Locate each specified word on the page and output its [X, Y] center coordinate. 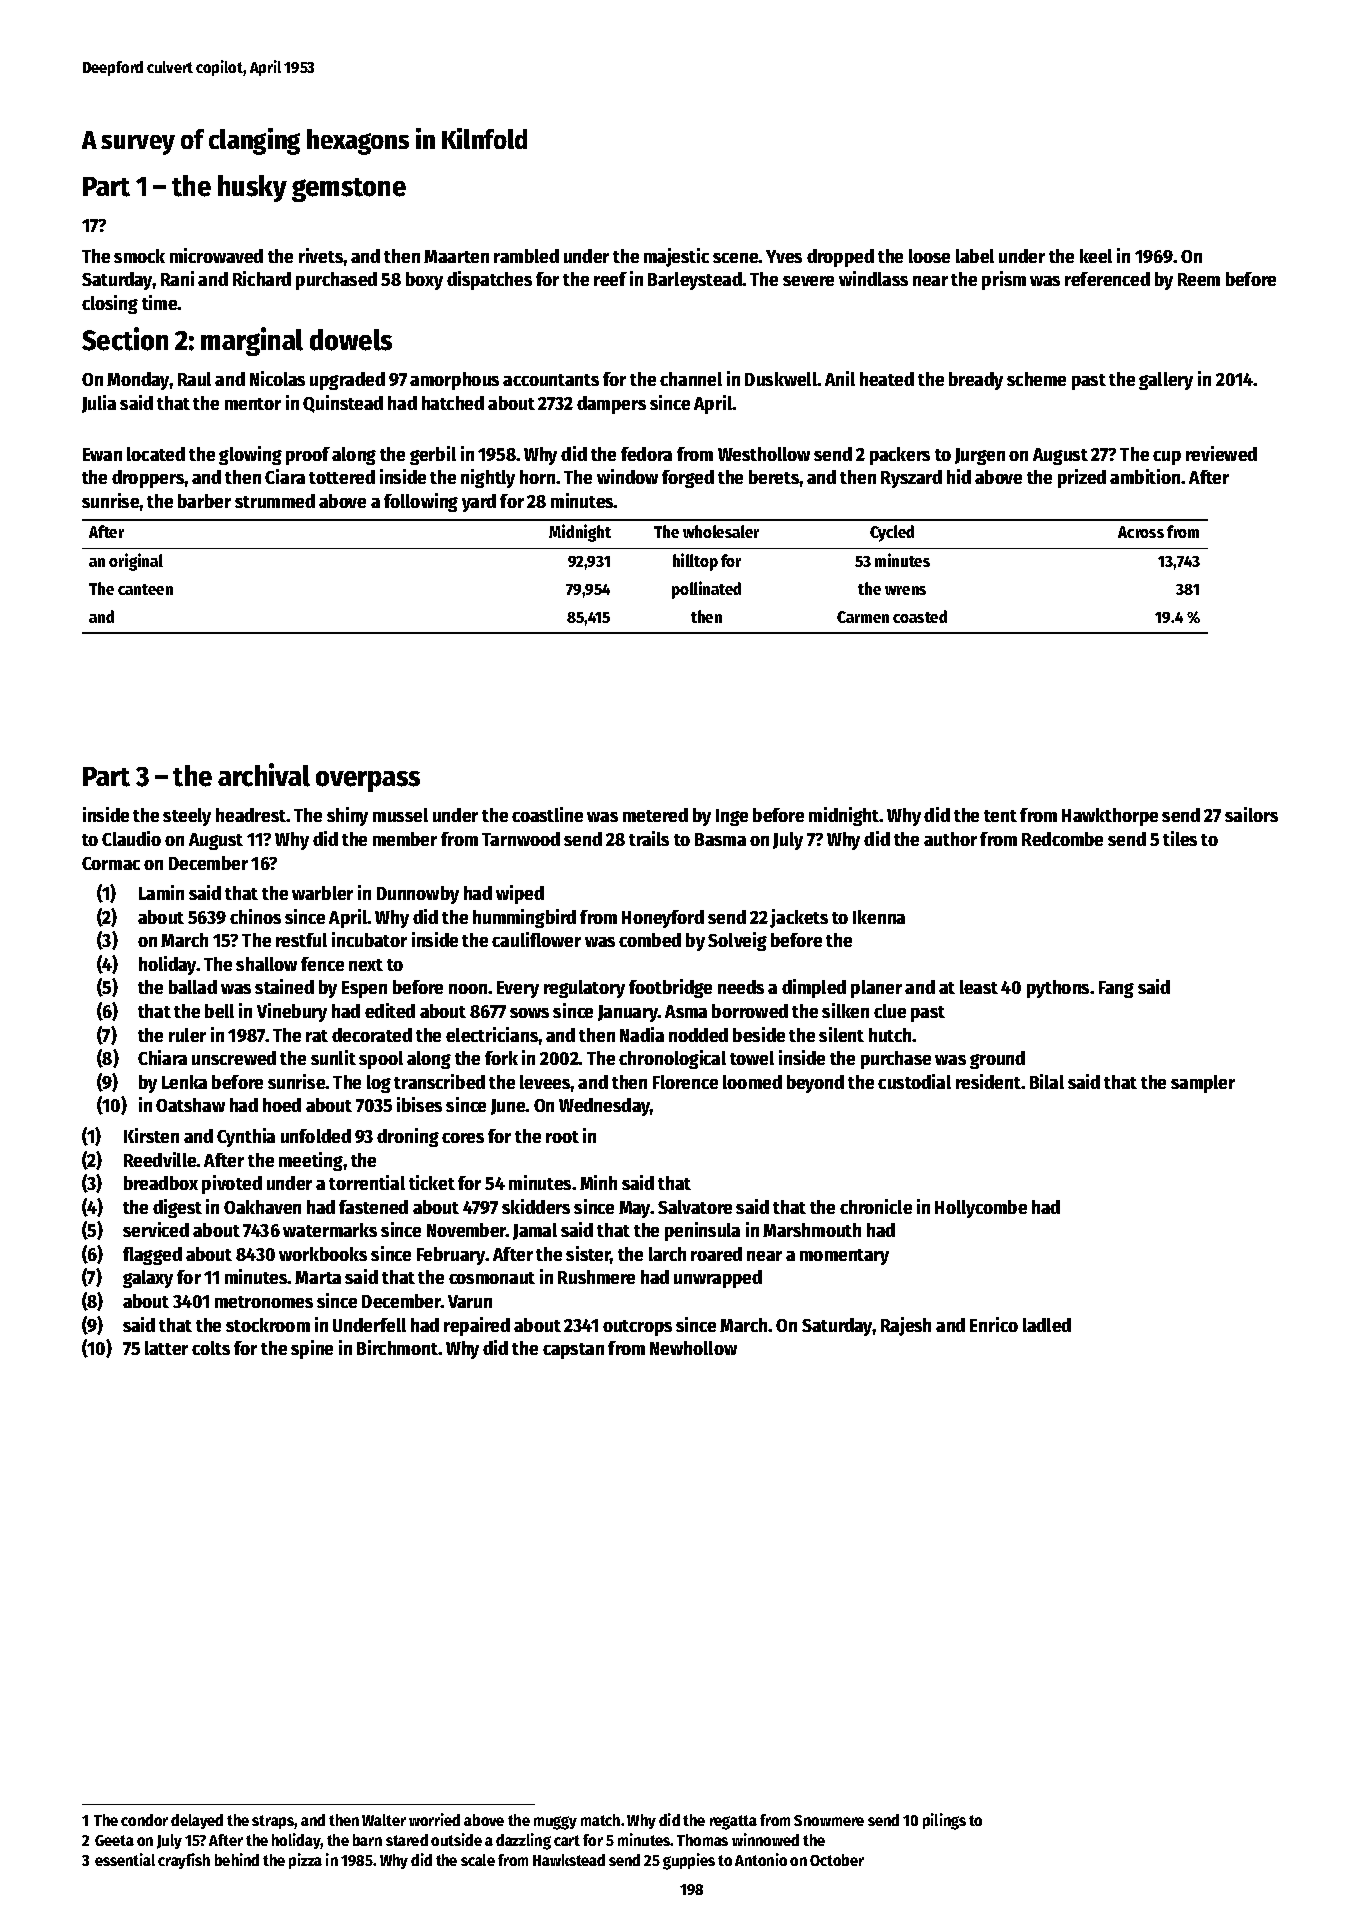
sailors [1251, 814]
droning [408, 1137]
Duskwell [781, 379]
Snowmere [829, 1820]
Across [1141, 532]
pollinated [706, 590]
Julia [99, 404]
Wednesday [604, 1107]
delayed [197, 1821]
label [975, 256]
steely [187, 817]
